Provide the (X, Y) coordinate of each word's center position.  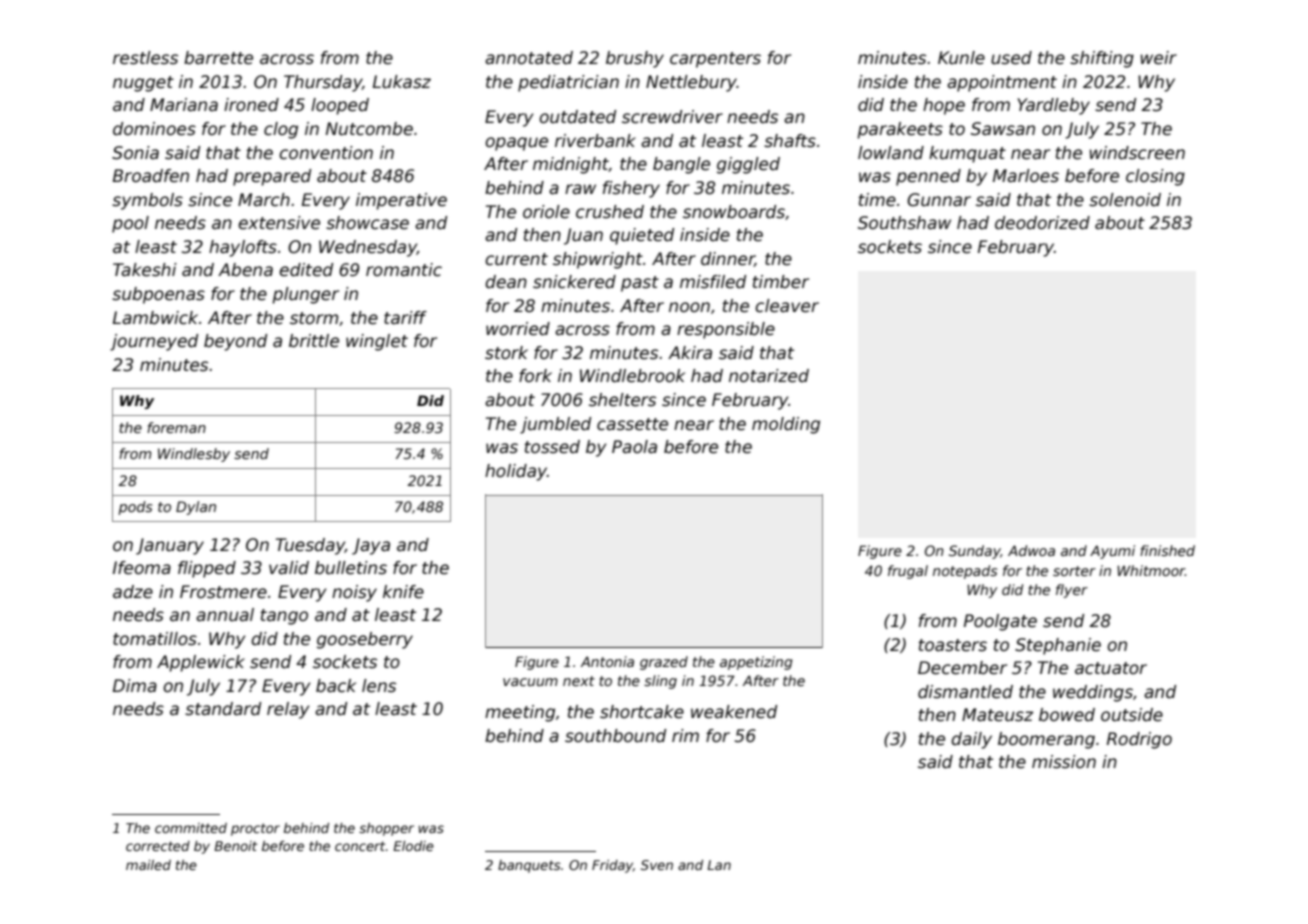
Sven (657, 865)
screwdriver (672, 117)
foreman (176, 427)
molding (786, 425)
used (1011, 58)
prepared (272, 177)
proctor (255, 829)
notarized (769, 376)
